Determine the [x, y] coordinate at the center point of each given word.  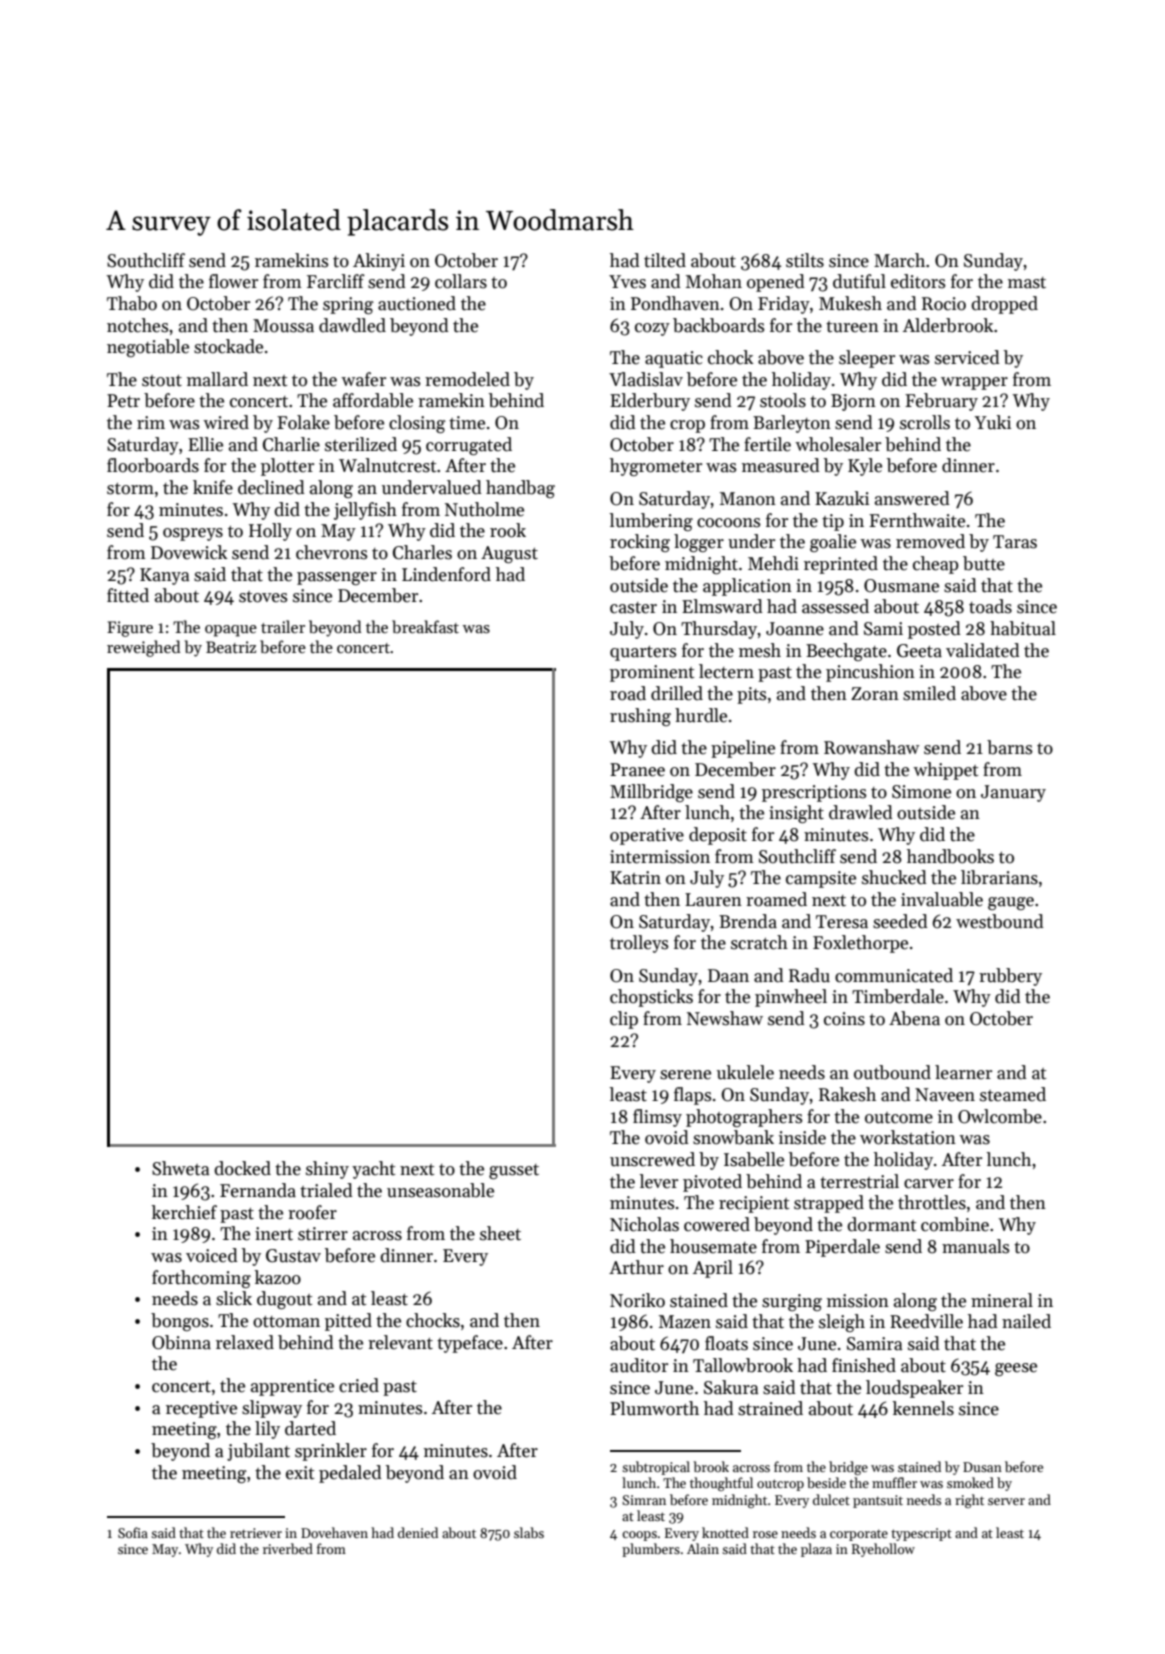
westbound [1000, 921]
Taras [1015, 542]
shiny [327, 1170]
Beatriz [231, 647]
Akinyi [379, 262]
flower [233, 281]
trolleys [639, 944]
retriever [256, 1533]
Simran [644, 1500]
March [899, 260]
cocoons [728, 523]
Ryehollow [883, 1550]
